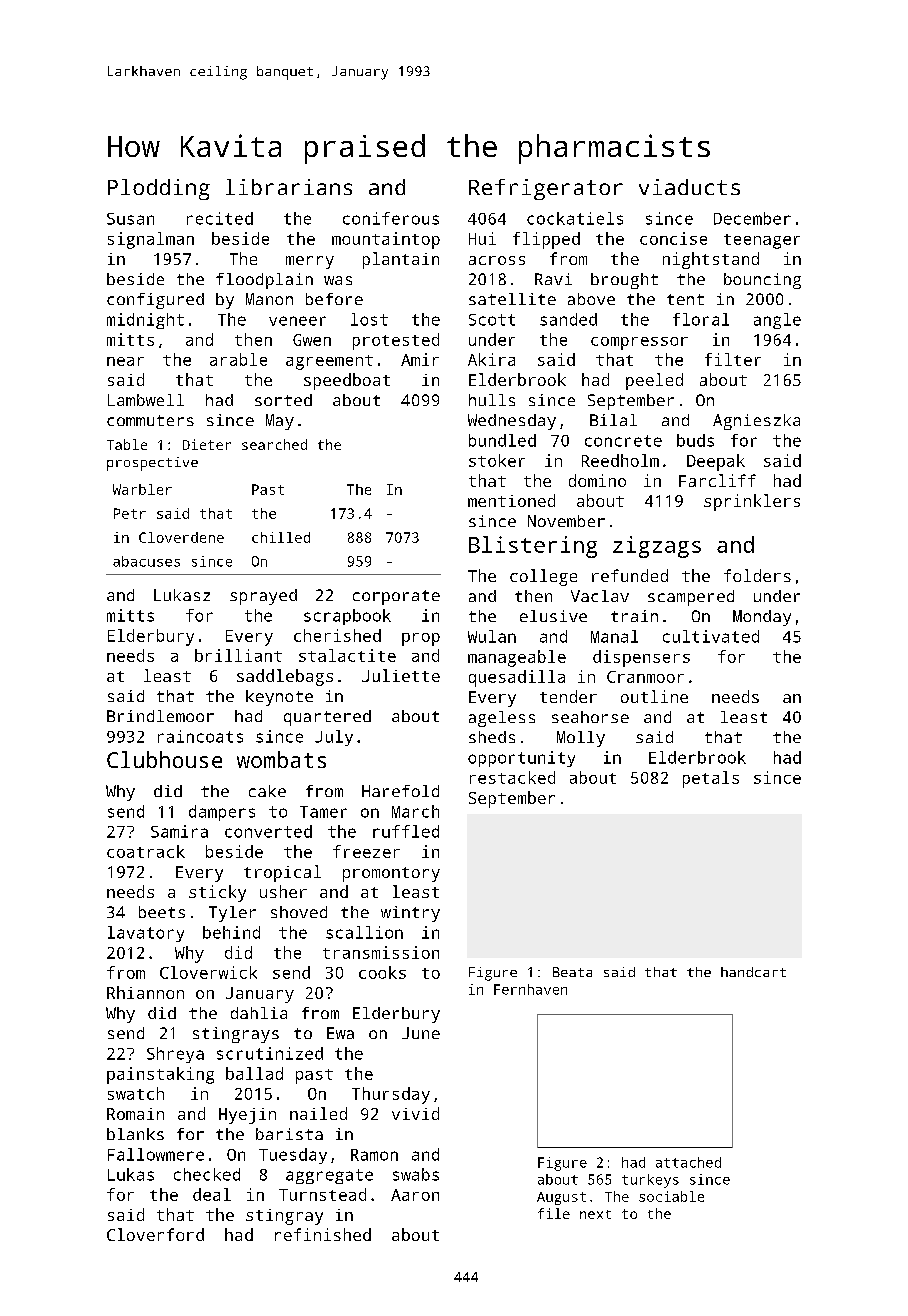 This page has height=1316, width=908. I want to click on December, so click(752, 218).
